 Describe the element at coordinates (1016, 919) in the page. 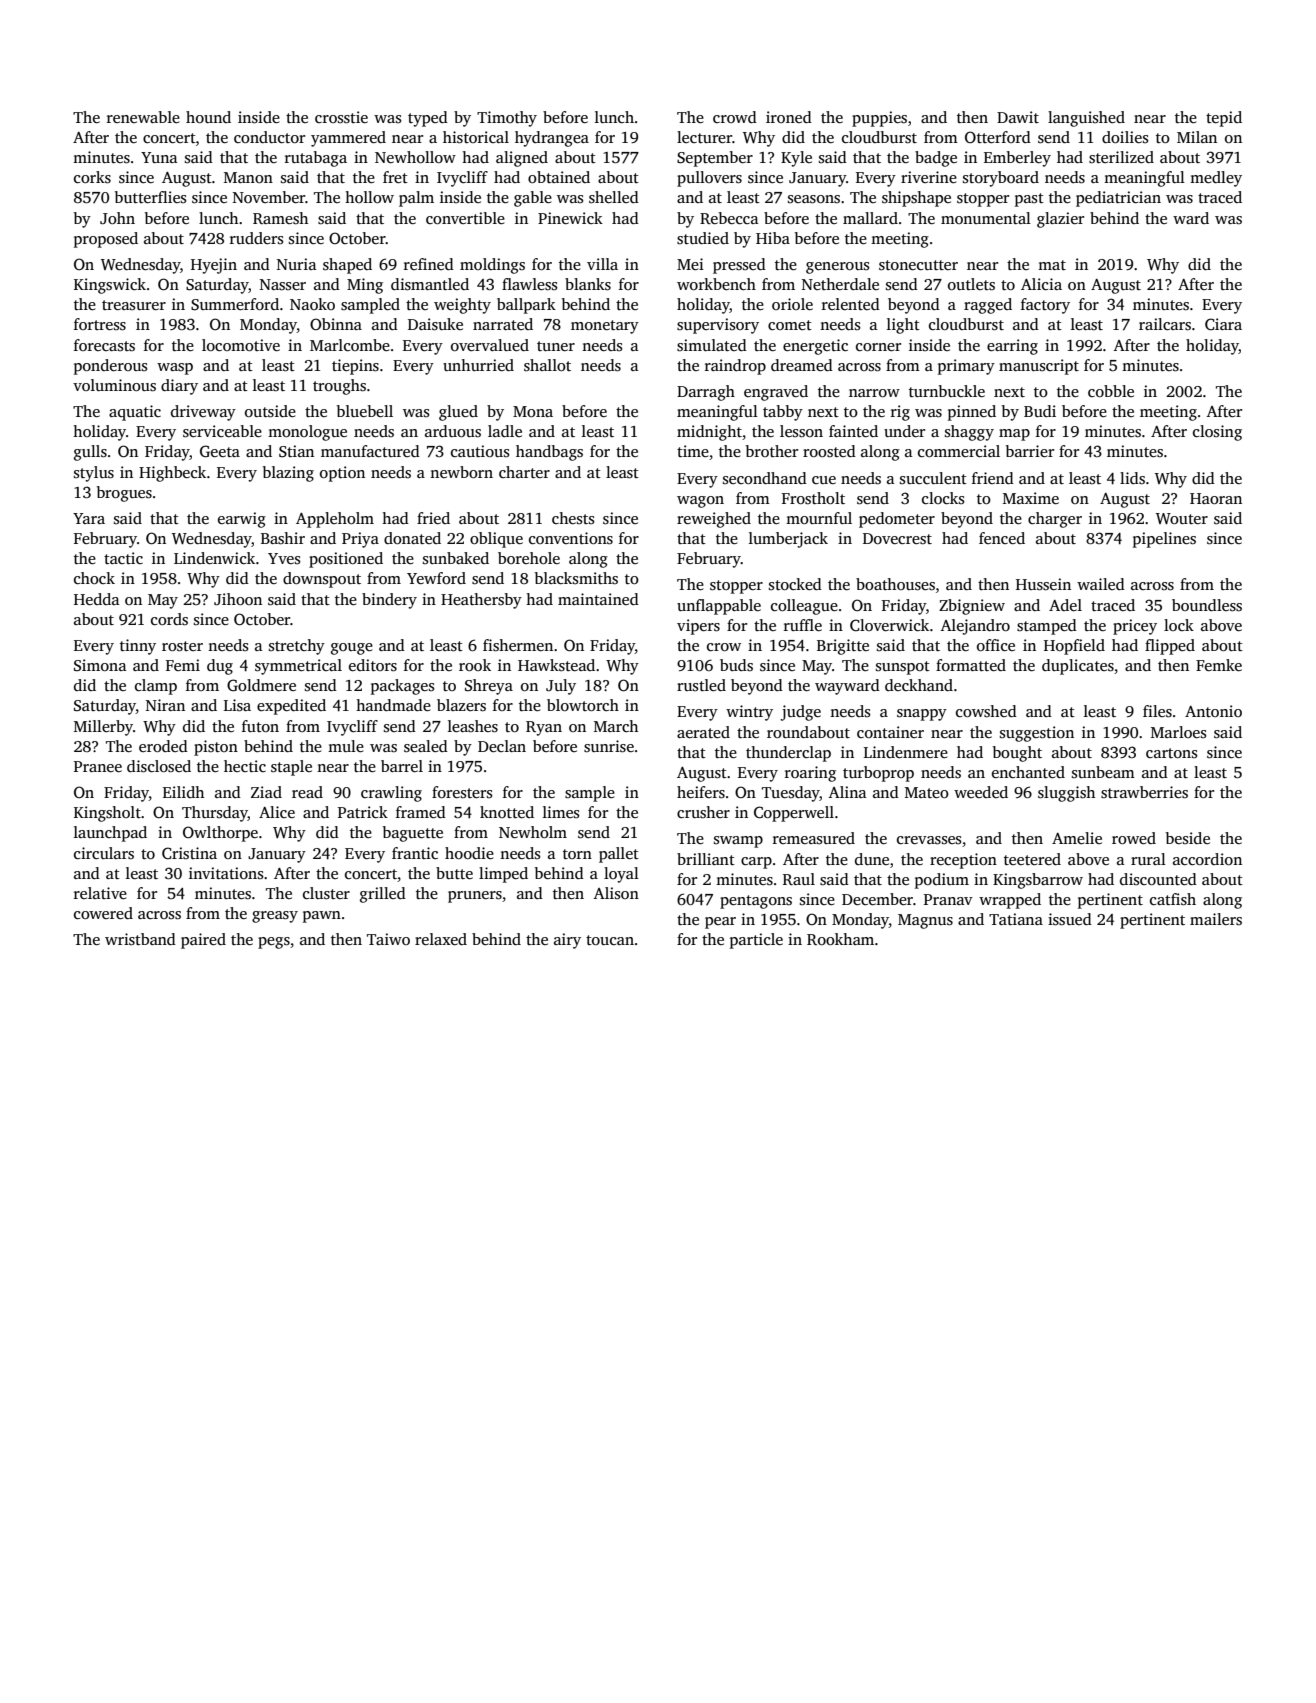

I see `Tatiana` at that location.
